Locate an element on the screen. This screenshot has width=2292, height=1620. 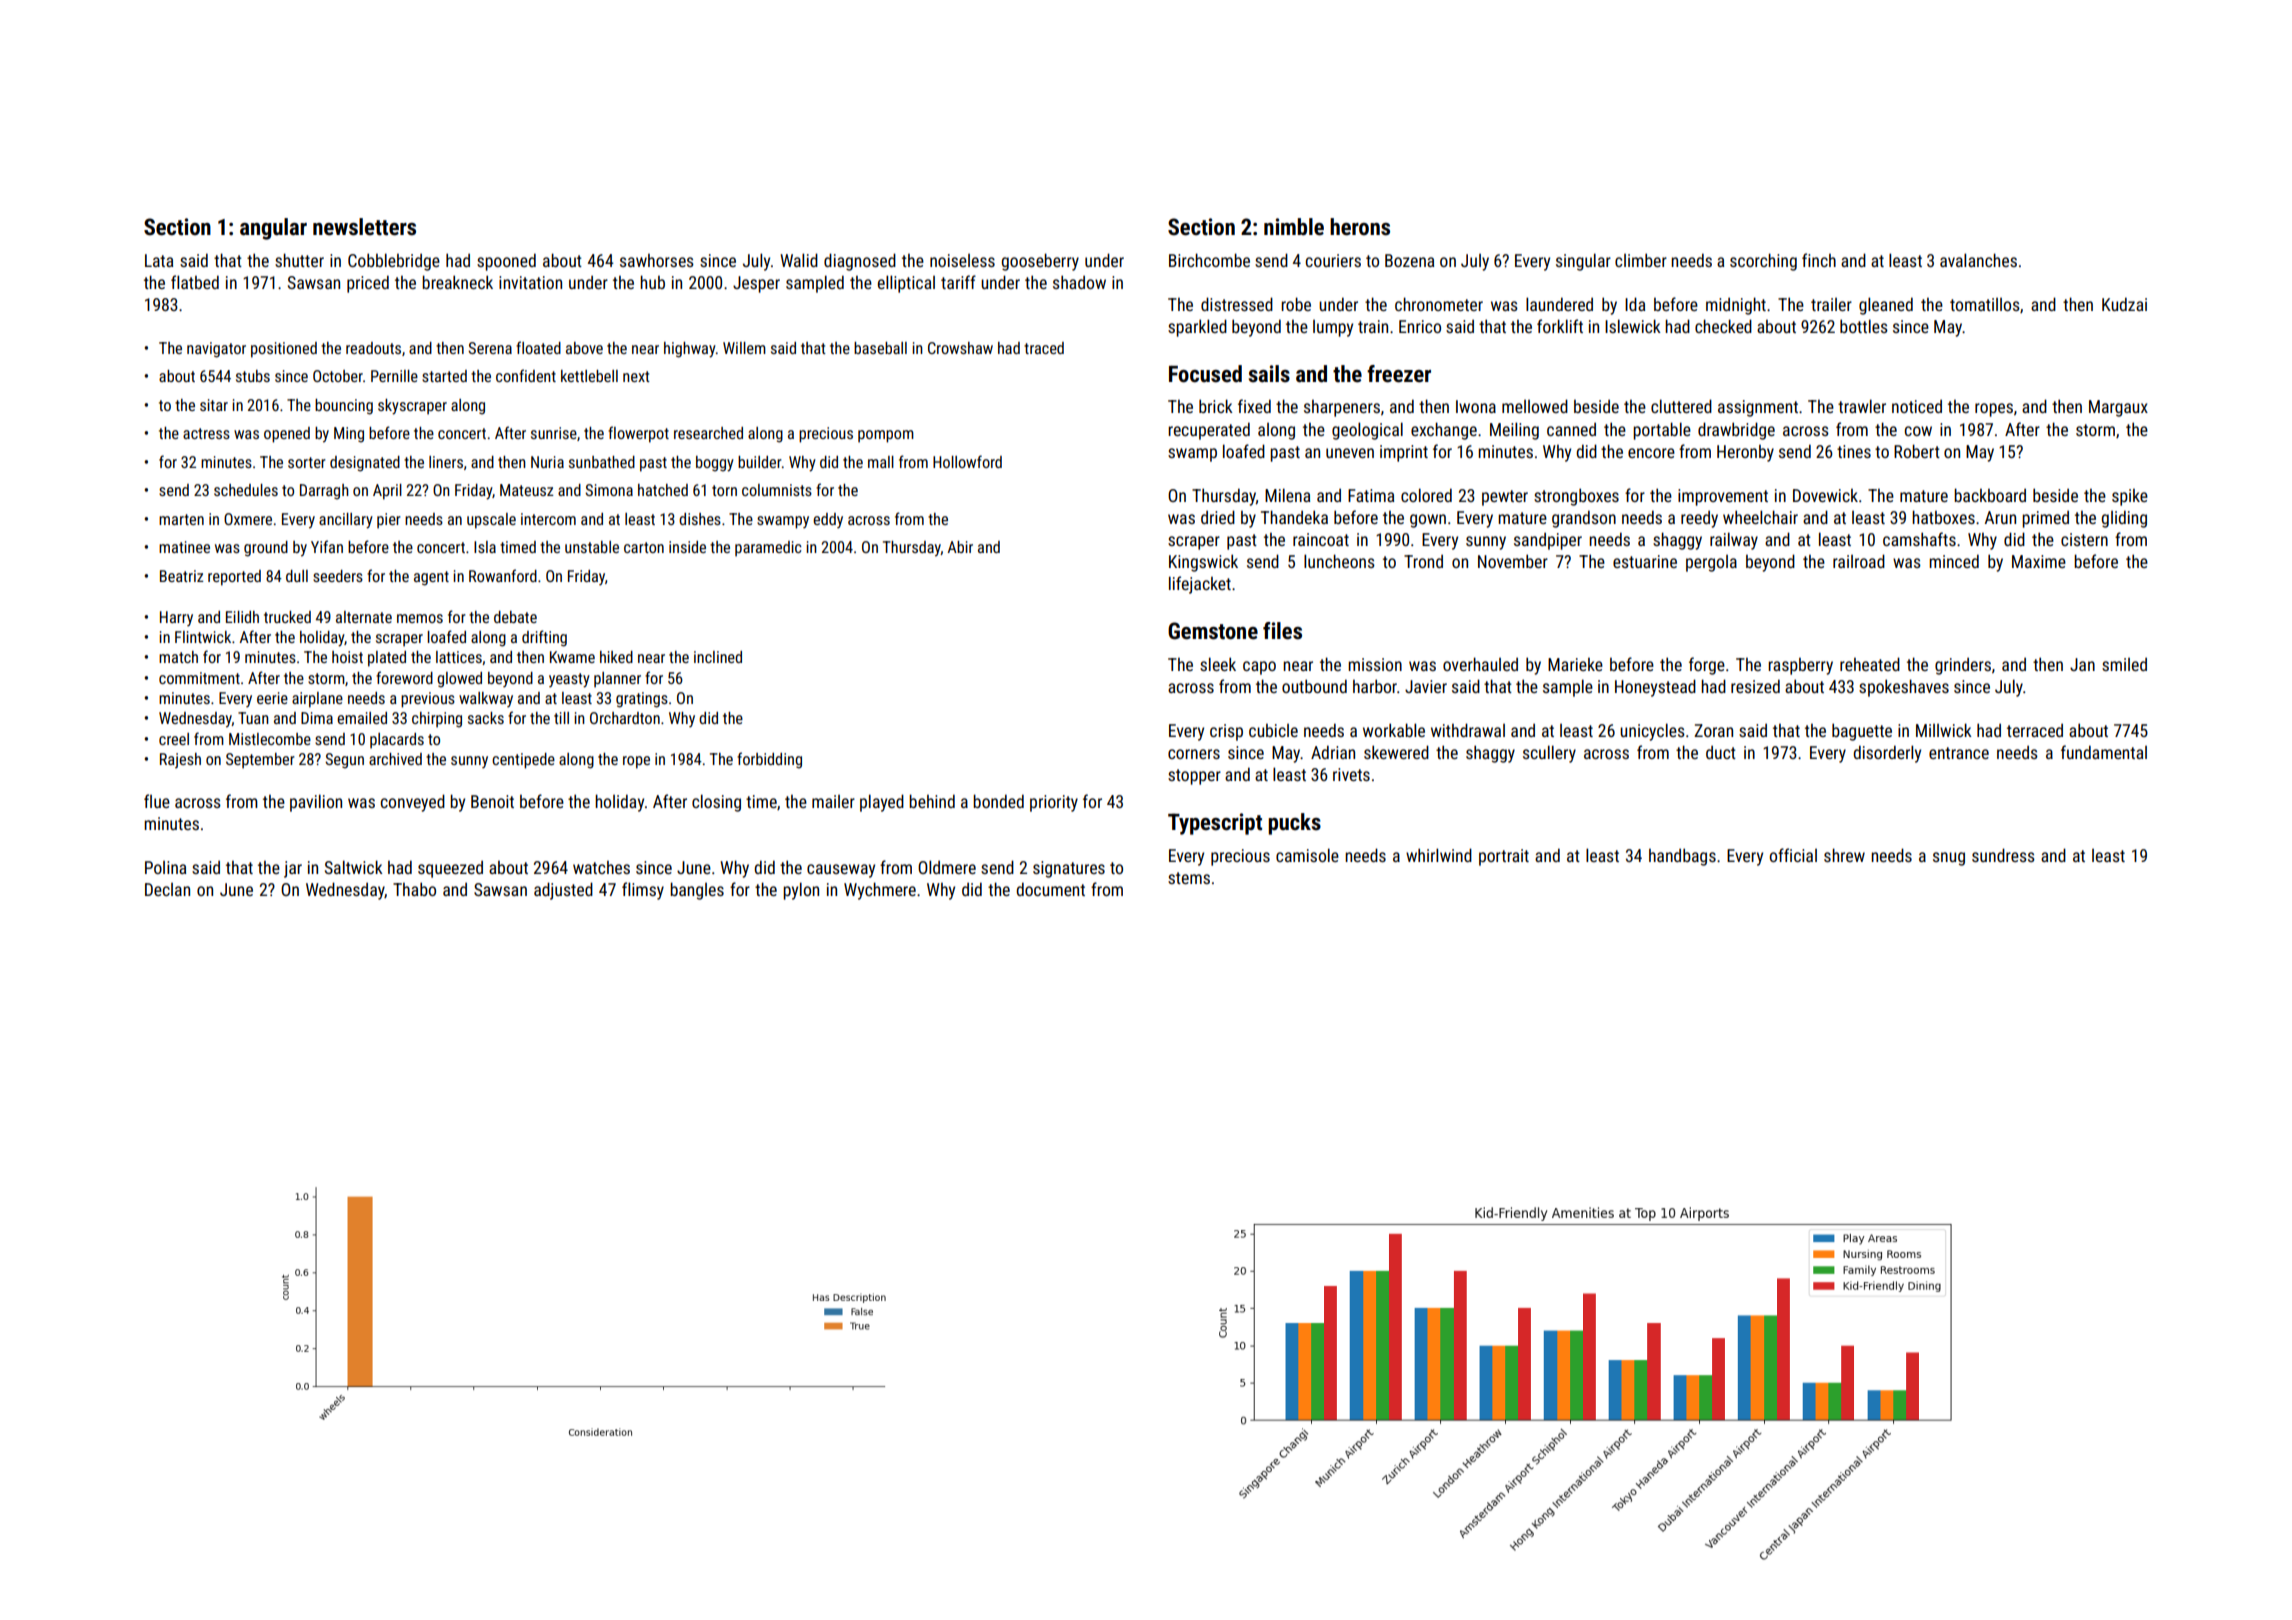
snug is located at coordinates (1949, 859).
